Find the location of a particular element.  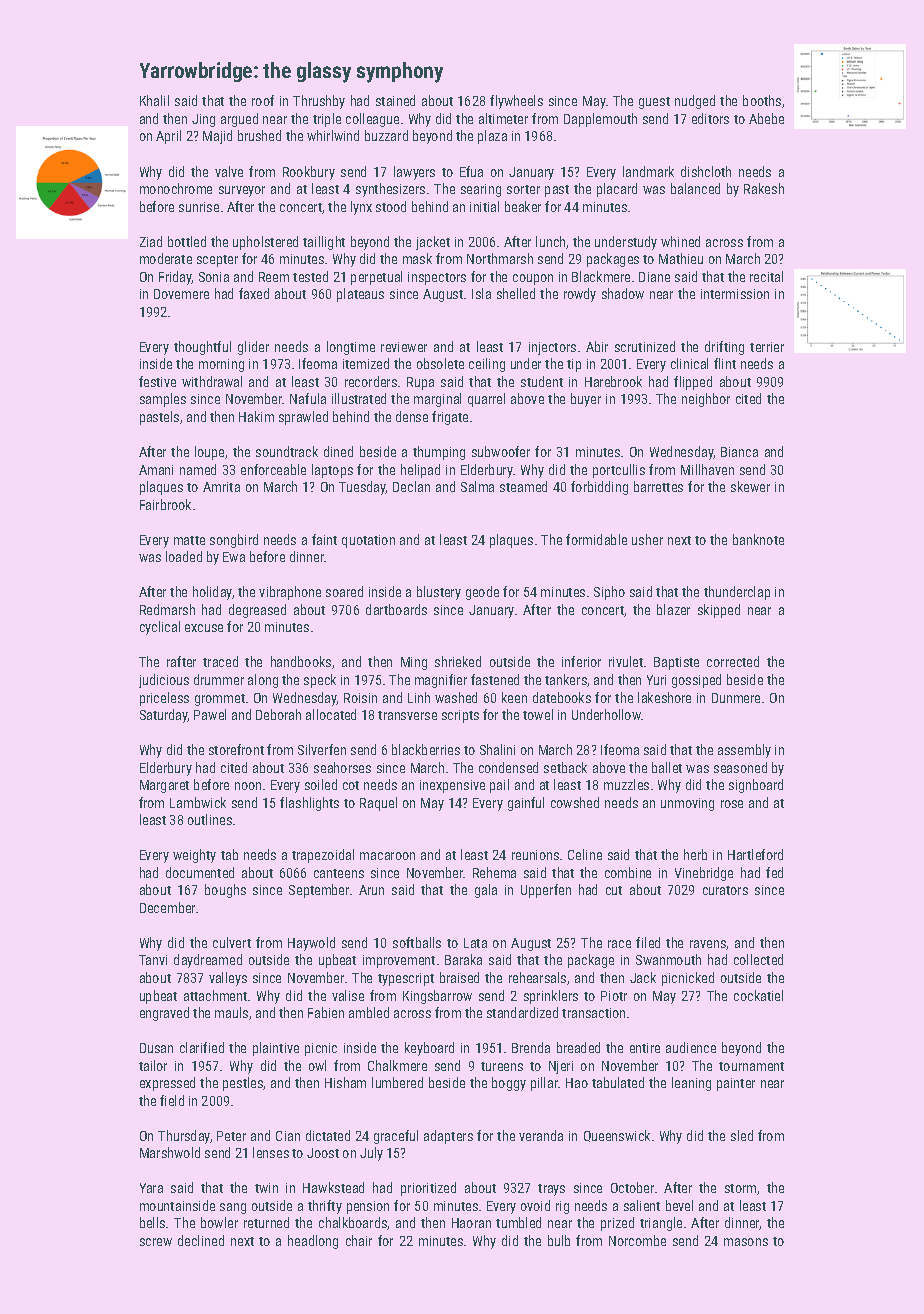

Haoran is located at coordinates (471, 1223).
